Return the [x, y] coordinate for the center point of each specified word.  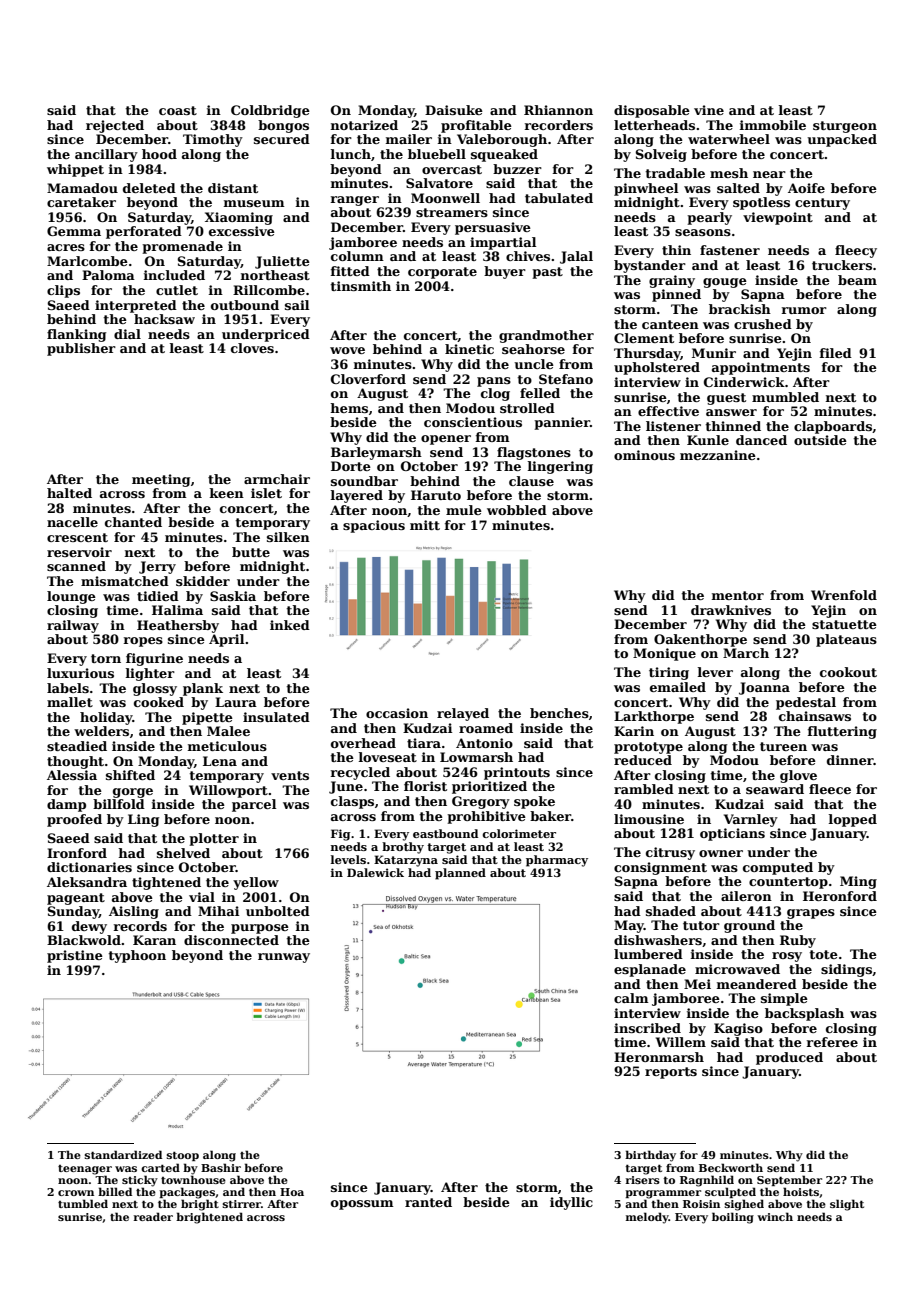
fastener [730, 250]
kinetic [469, 349]
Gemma [74, 231]
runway [284, 958]
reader [153, 1216]
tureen [783, 746]
